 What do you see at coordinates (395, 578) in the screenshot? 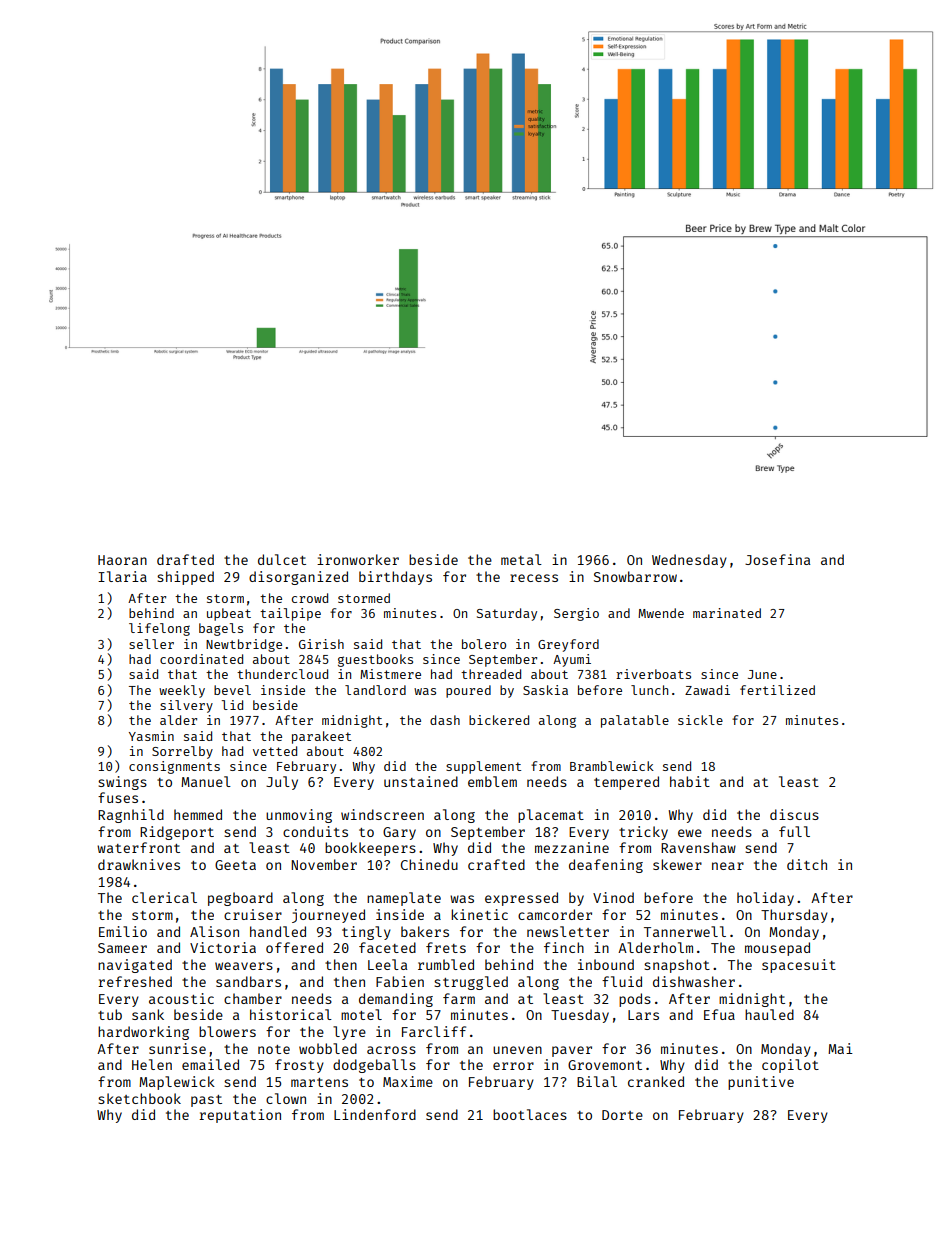
I see `birthdays` at bounding box center [395, 578].
